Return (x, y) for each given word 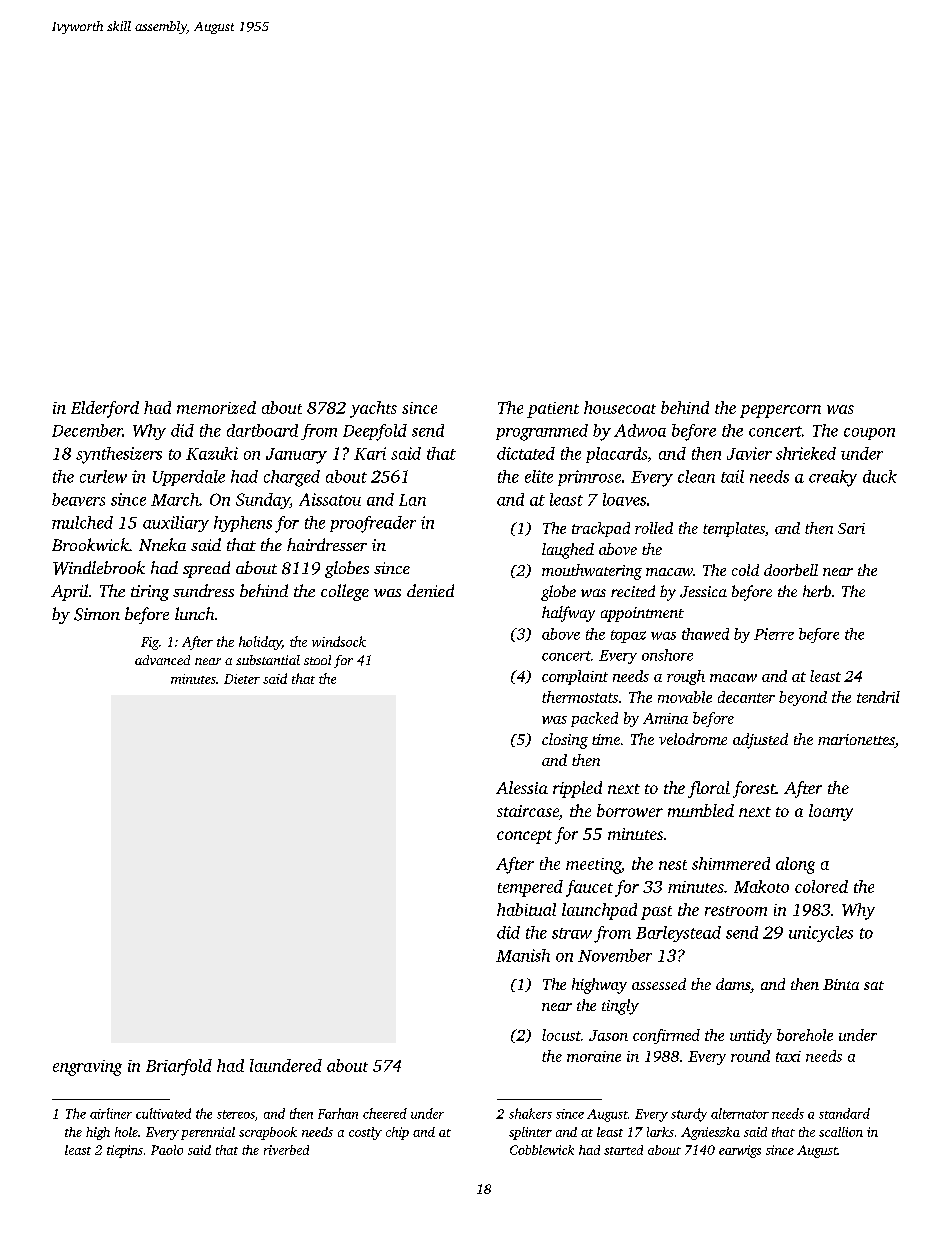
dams (733, 984)
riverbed (286, 1150)
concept (524, 837)
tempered (530, 888)
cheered (385, 1113)
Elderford (105, 409)
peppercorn (780, 411)
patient (553, 410)
